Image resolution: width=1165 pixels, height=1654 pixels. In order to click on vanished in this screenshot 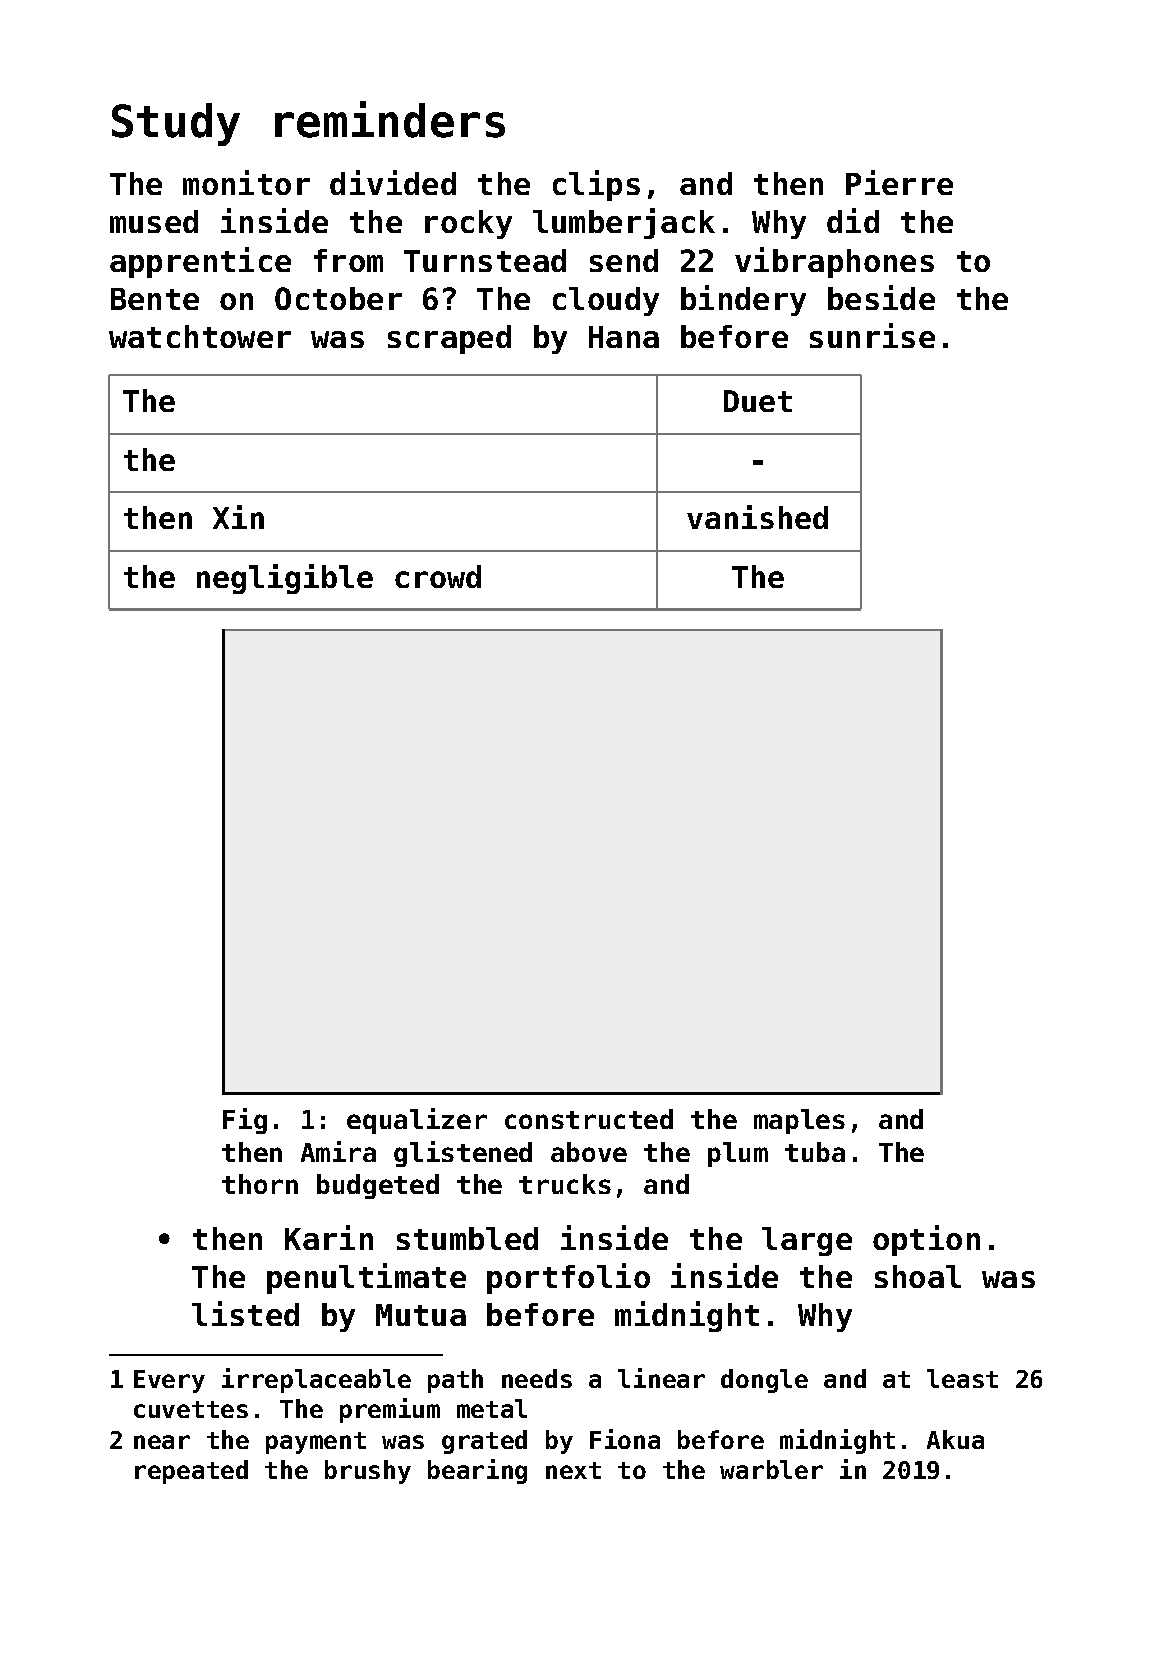, I will do `click(757, 517)`.
